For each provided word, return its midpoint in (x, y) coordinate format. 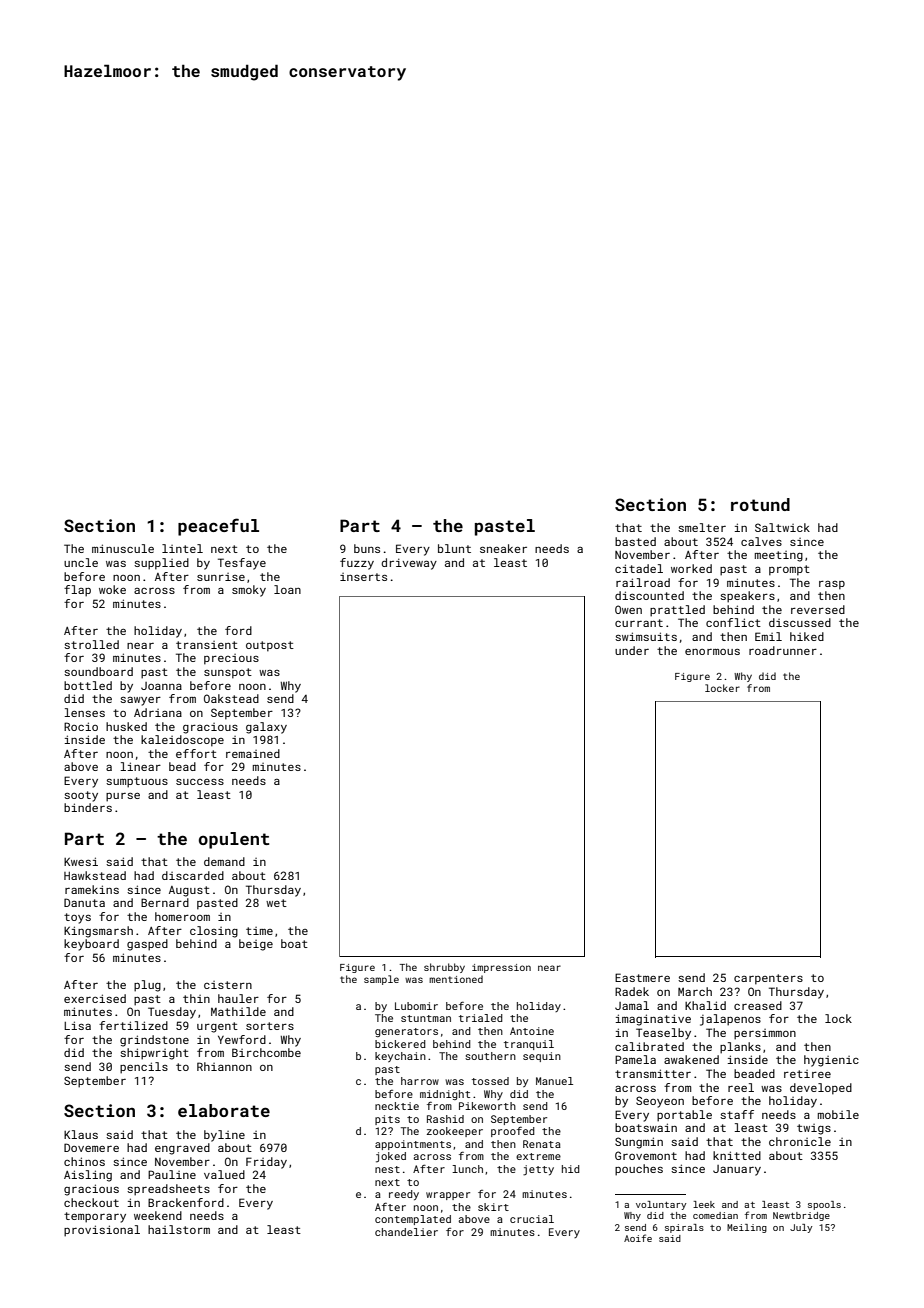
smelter (702, 527)
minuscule (123, 548)
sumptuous (137, 782)
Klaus (81, 1134)
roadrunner (783, 650)
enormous (712, 652)
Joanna (161, 686)
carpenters (768, 979)
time (259, 931)
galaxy (266, 728)
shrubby (444, 968)
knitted (737, 1155)
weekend (158, 1215)
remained (253, 753)
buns (367, 548)
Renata (542, 1144)
